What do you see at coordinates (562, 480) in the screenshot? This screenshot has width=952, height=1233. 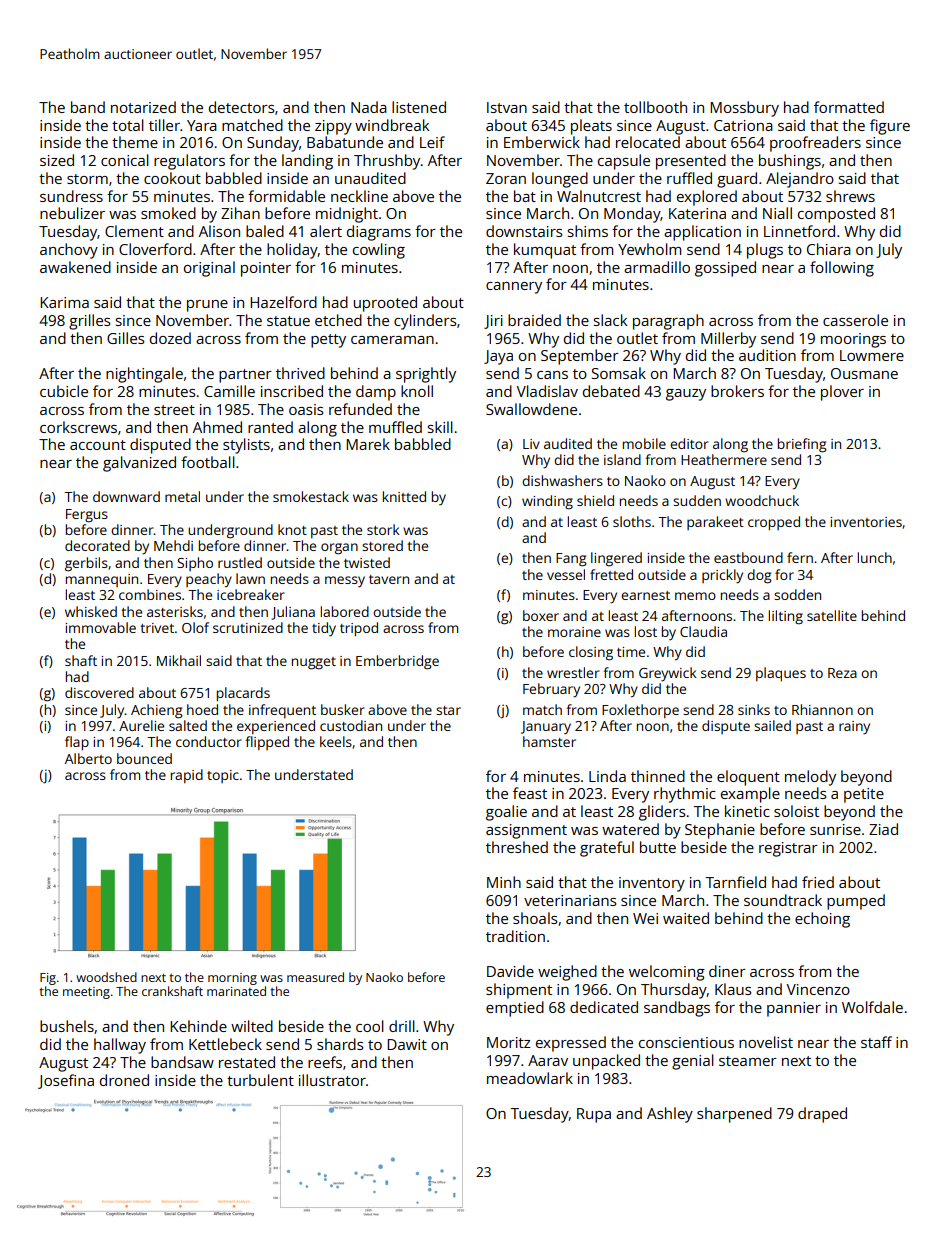 I see `dishwashers` at bounding box center [562, 480].
